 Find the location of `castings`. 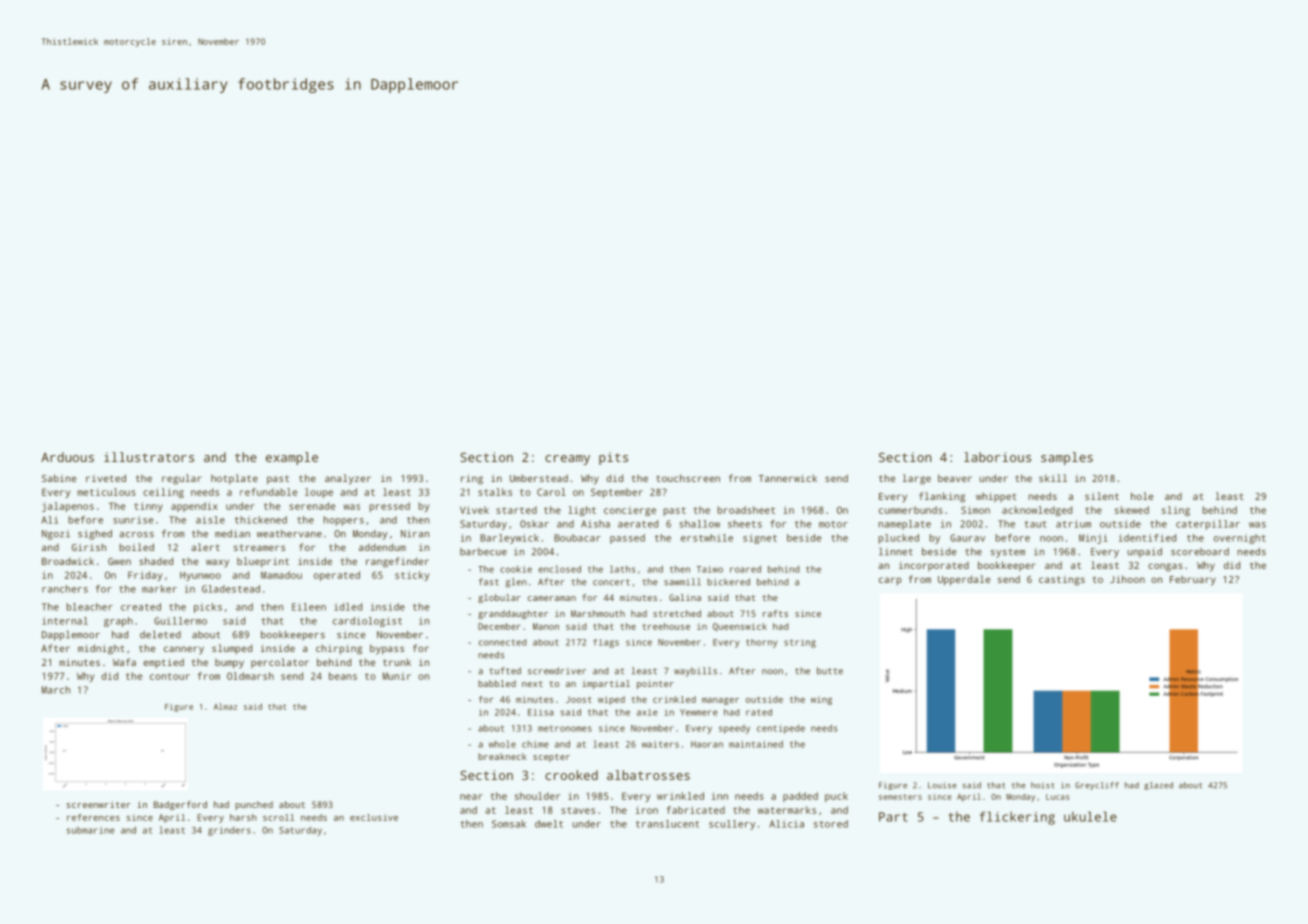

castings is located at coordinates (1062, 581).
